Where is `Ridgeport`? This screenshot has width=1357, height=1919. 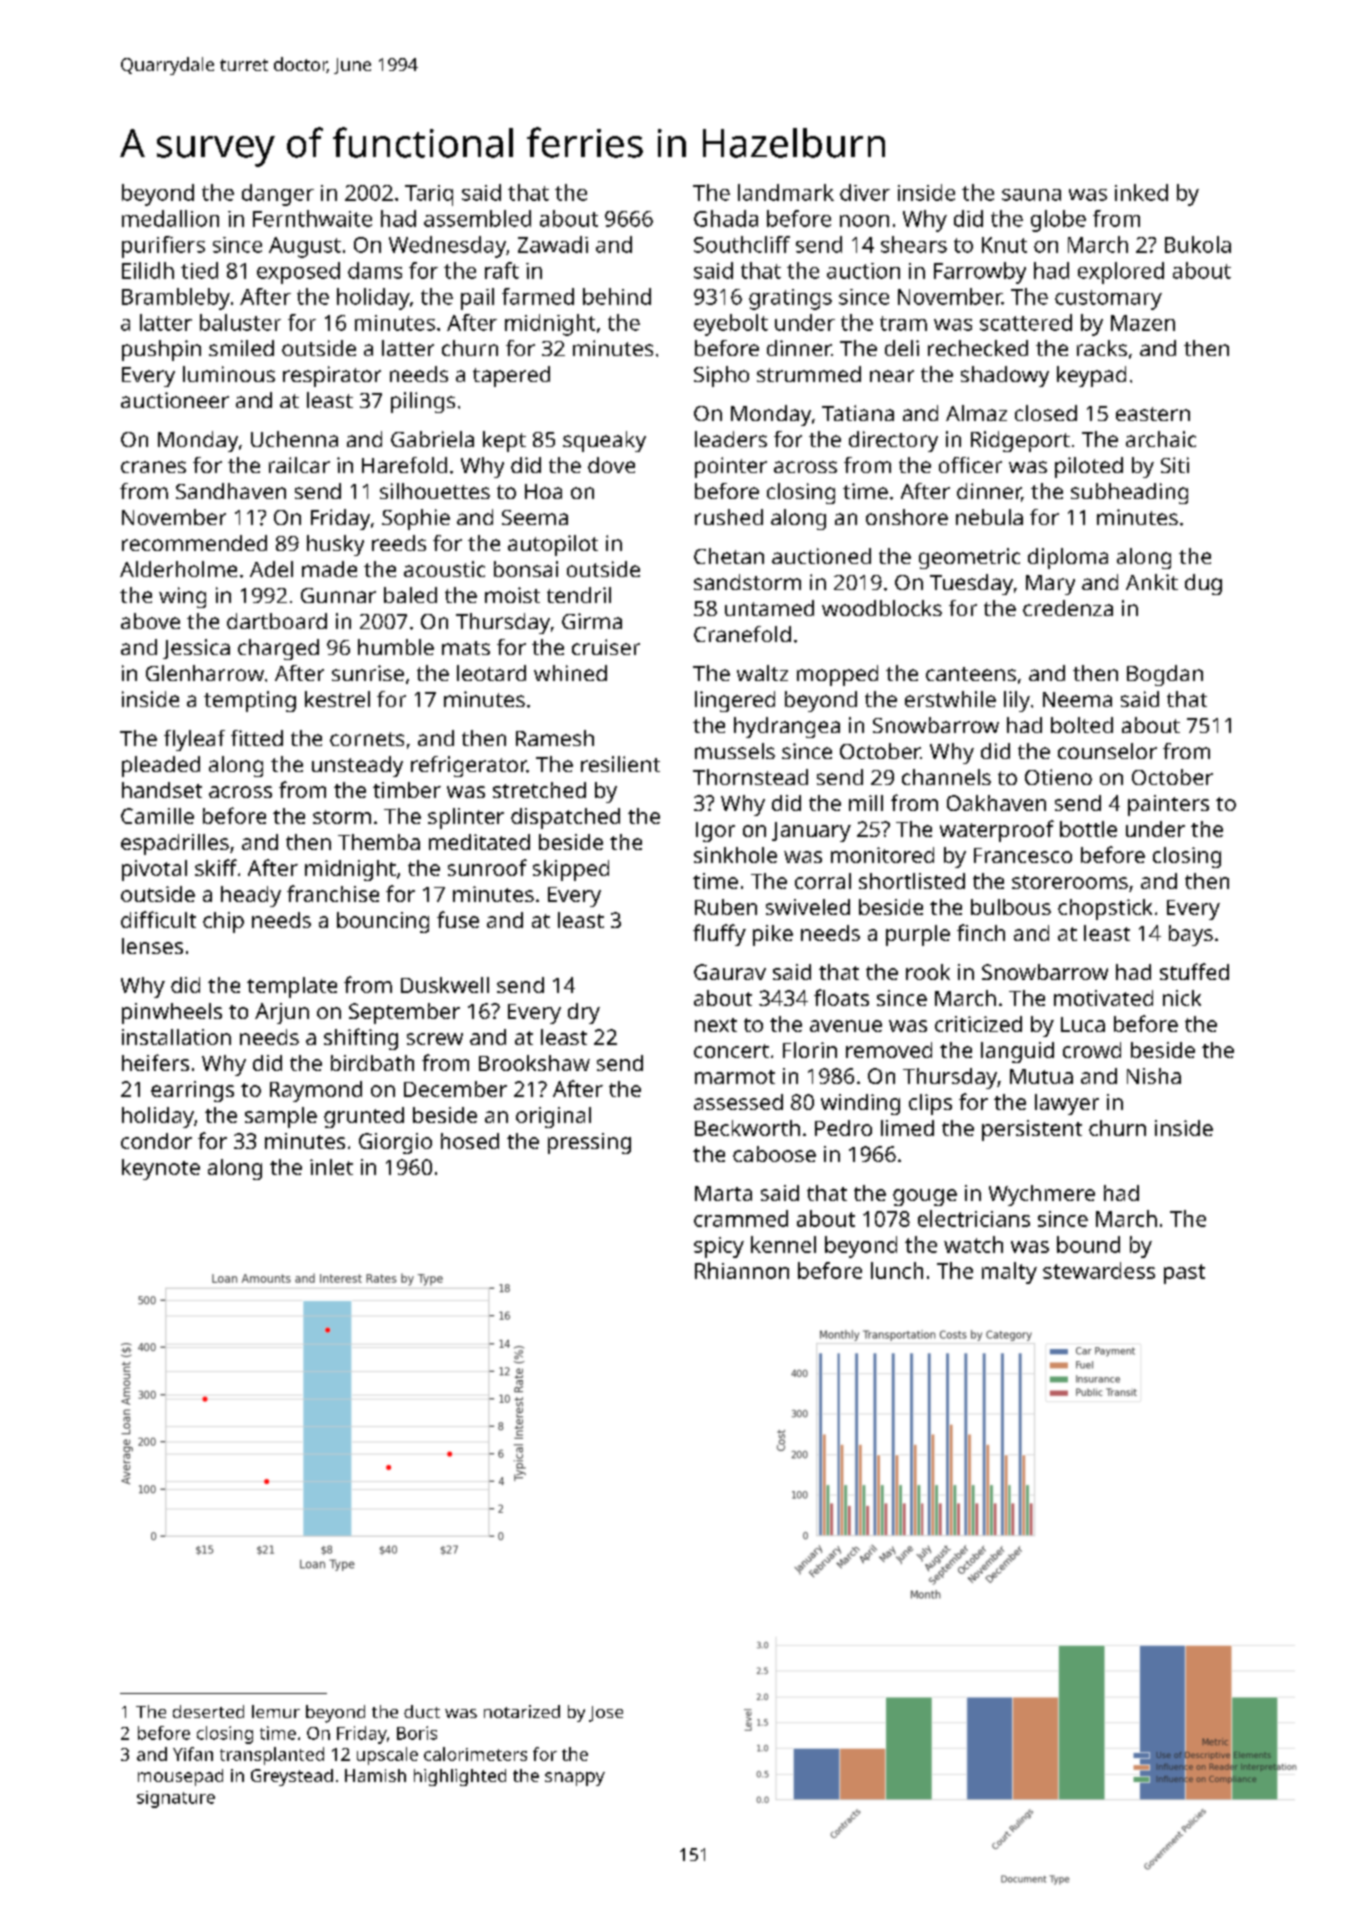 Ridgeport is located at coordinates (1020, 441).
